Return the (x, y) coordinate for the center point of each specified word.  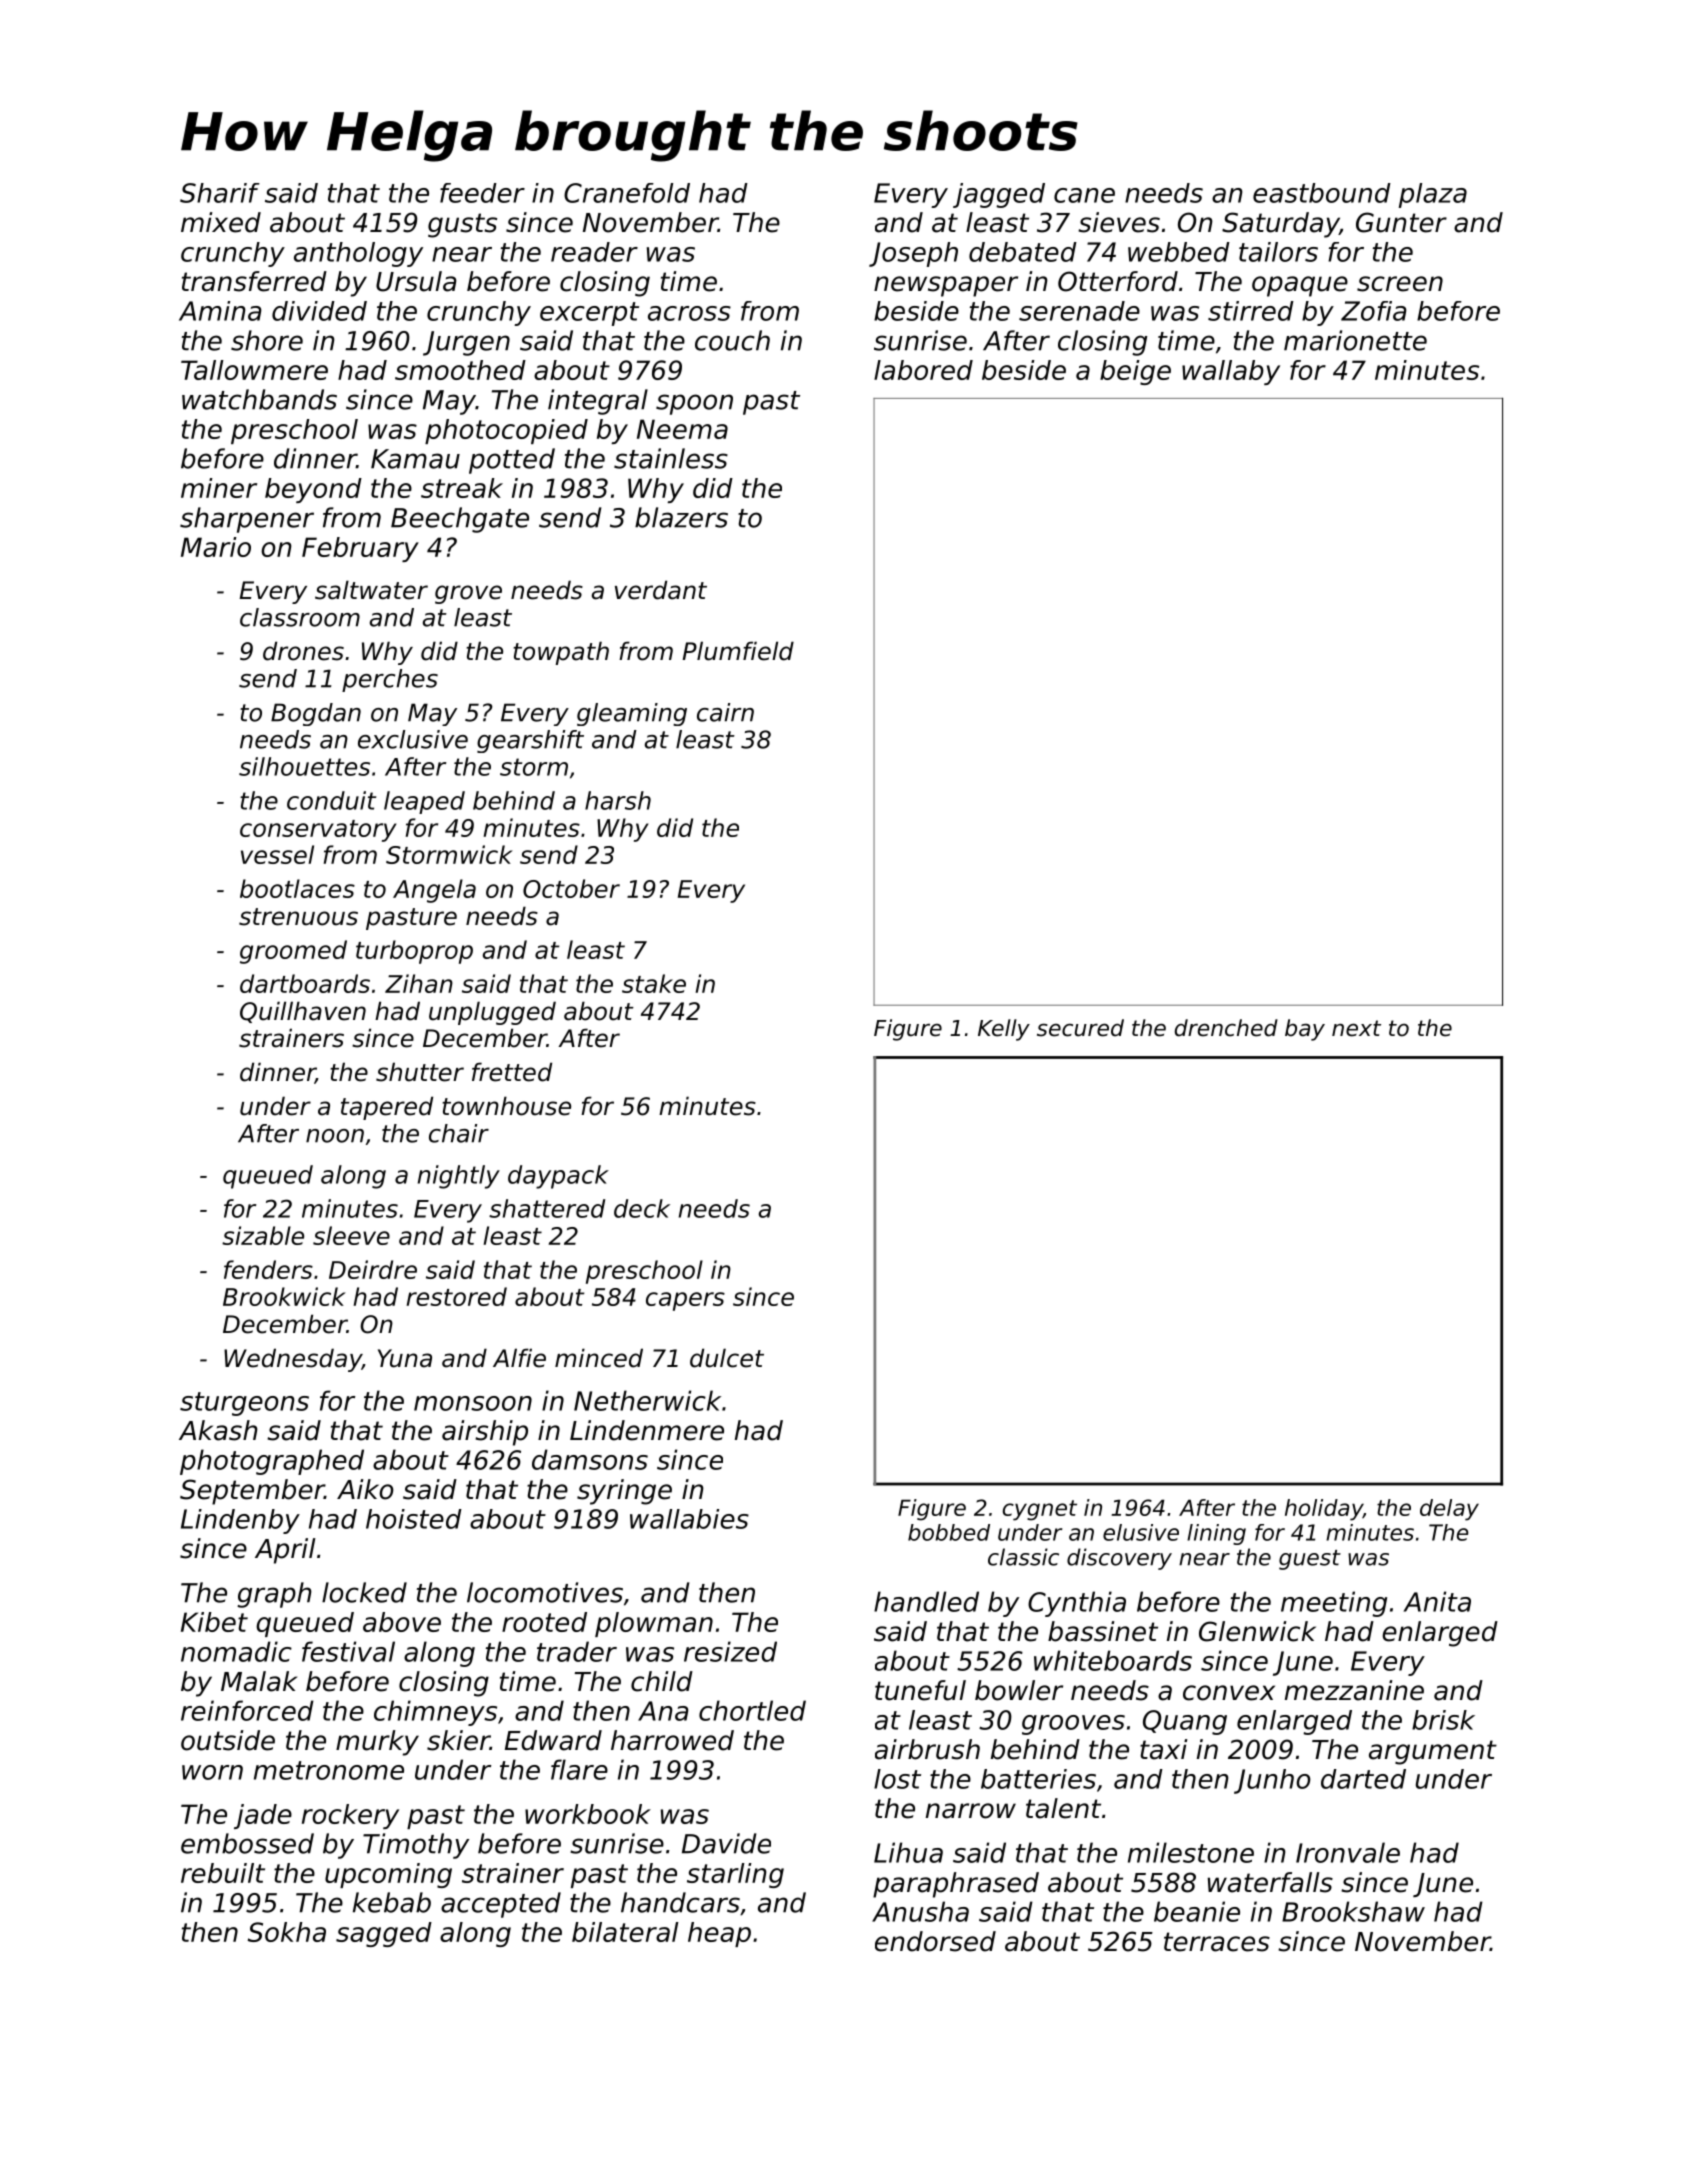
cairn (725, 712)
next (1356, 1028)
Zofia (1374, 311)
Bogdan (316, 714)
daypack (558, 1177)
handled (926, 1601)
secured (1080, 1028)
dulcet (727, 1358)
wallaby (1231, 372)
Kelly (1004, 1030)
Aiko (365, 1489)
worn (212, 1772)
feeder (482, 193)
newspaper (946, 286)
